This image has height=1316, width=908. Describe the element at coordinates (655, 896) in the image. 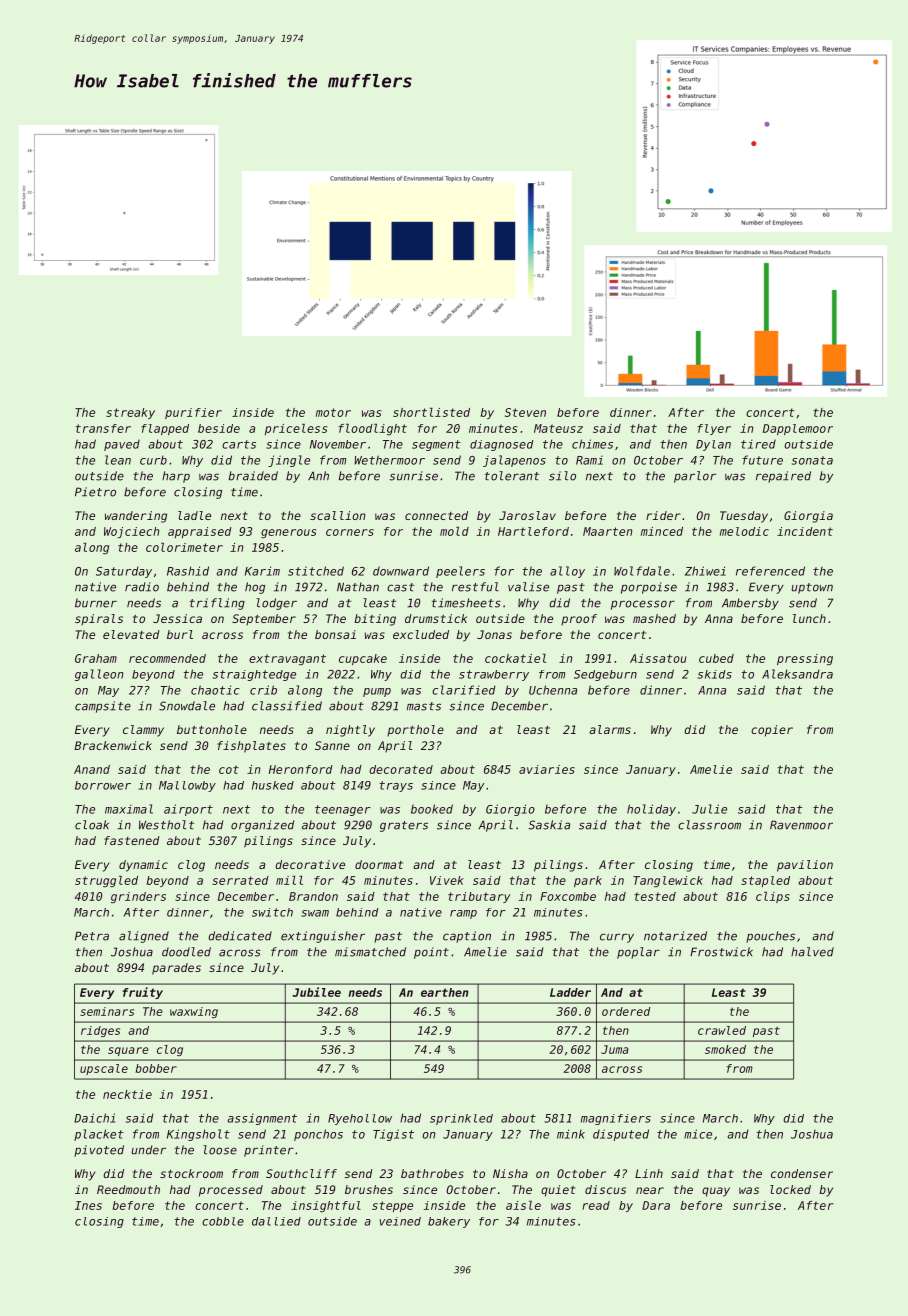

I see `tested` at that location.
